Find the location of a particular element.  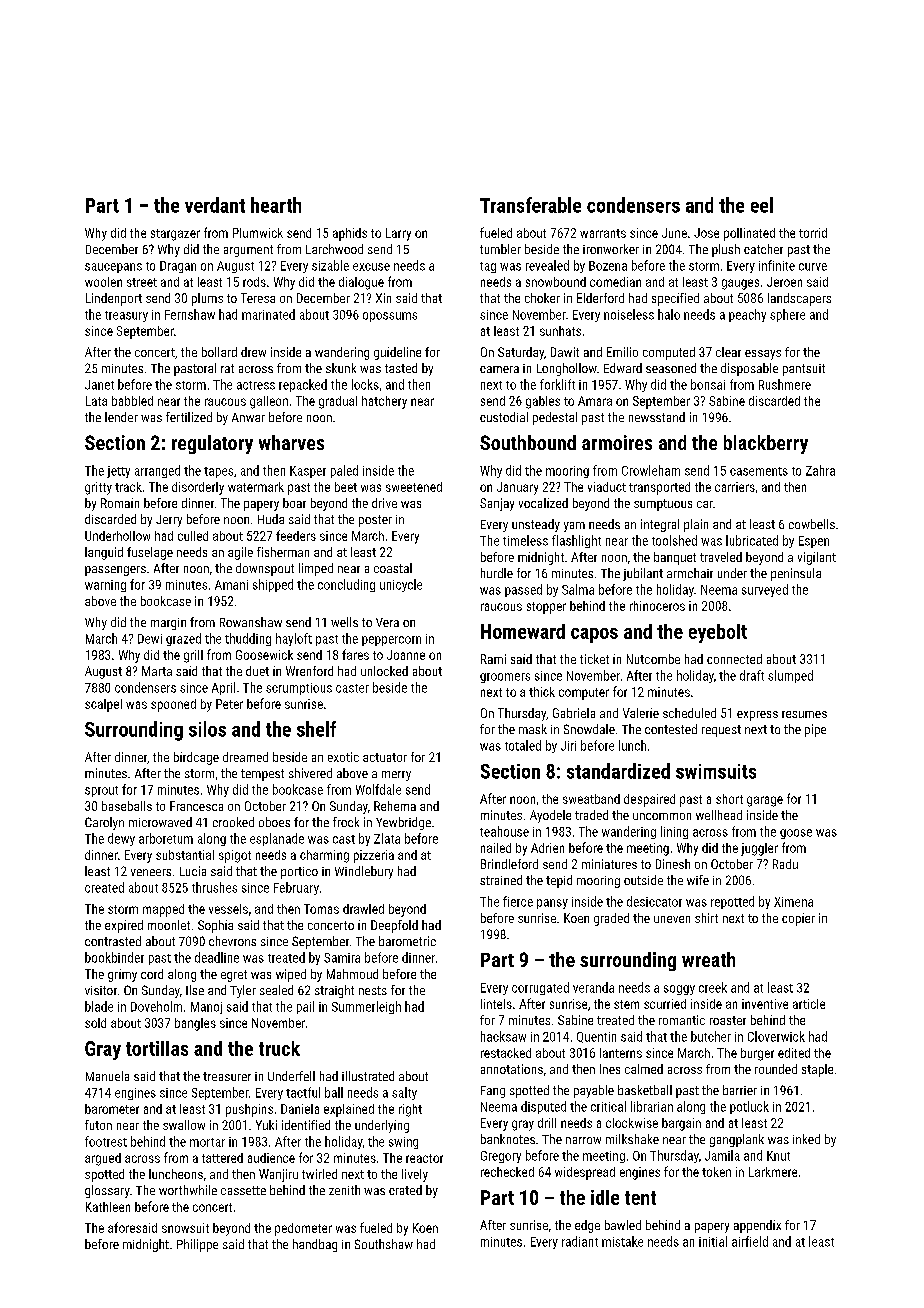

cowbells is located at coordinates (812, 524).
